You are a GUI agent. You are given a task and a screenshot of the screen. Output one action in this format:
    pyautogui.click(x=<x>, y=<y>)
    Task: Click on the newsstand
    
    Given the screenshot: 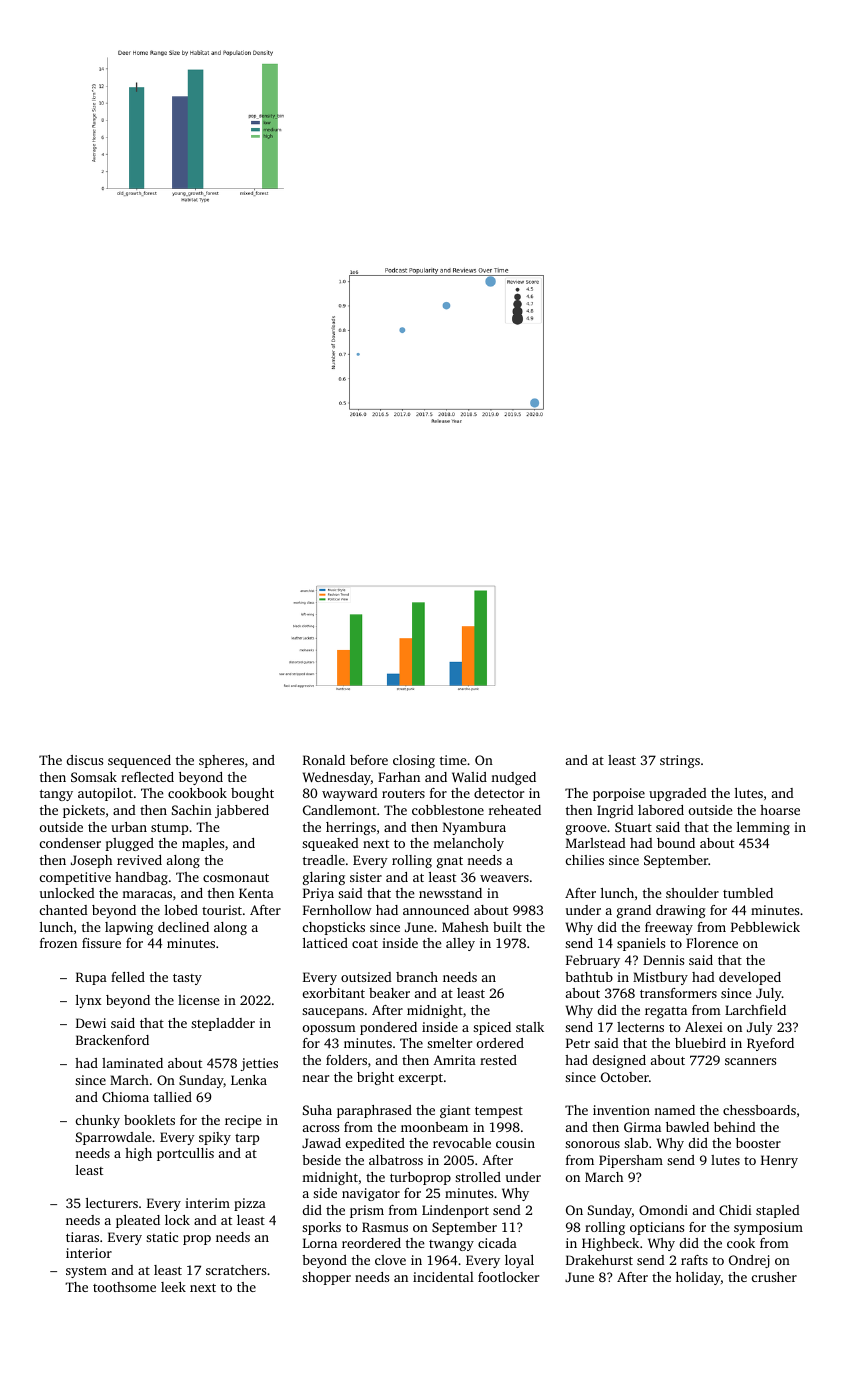 What is the action you would take?
    pyautogui.click(x=450, y=893)
